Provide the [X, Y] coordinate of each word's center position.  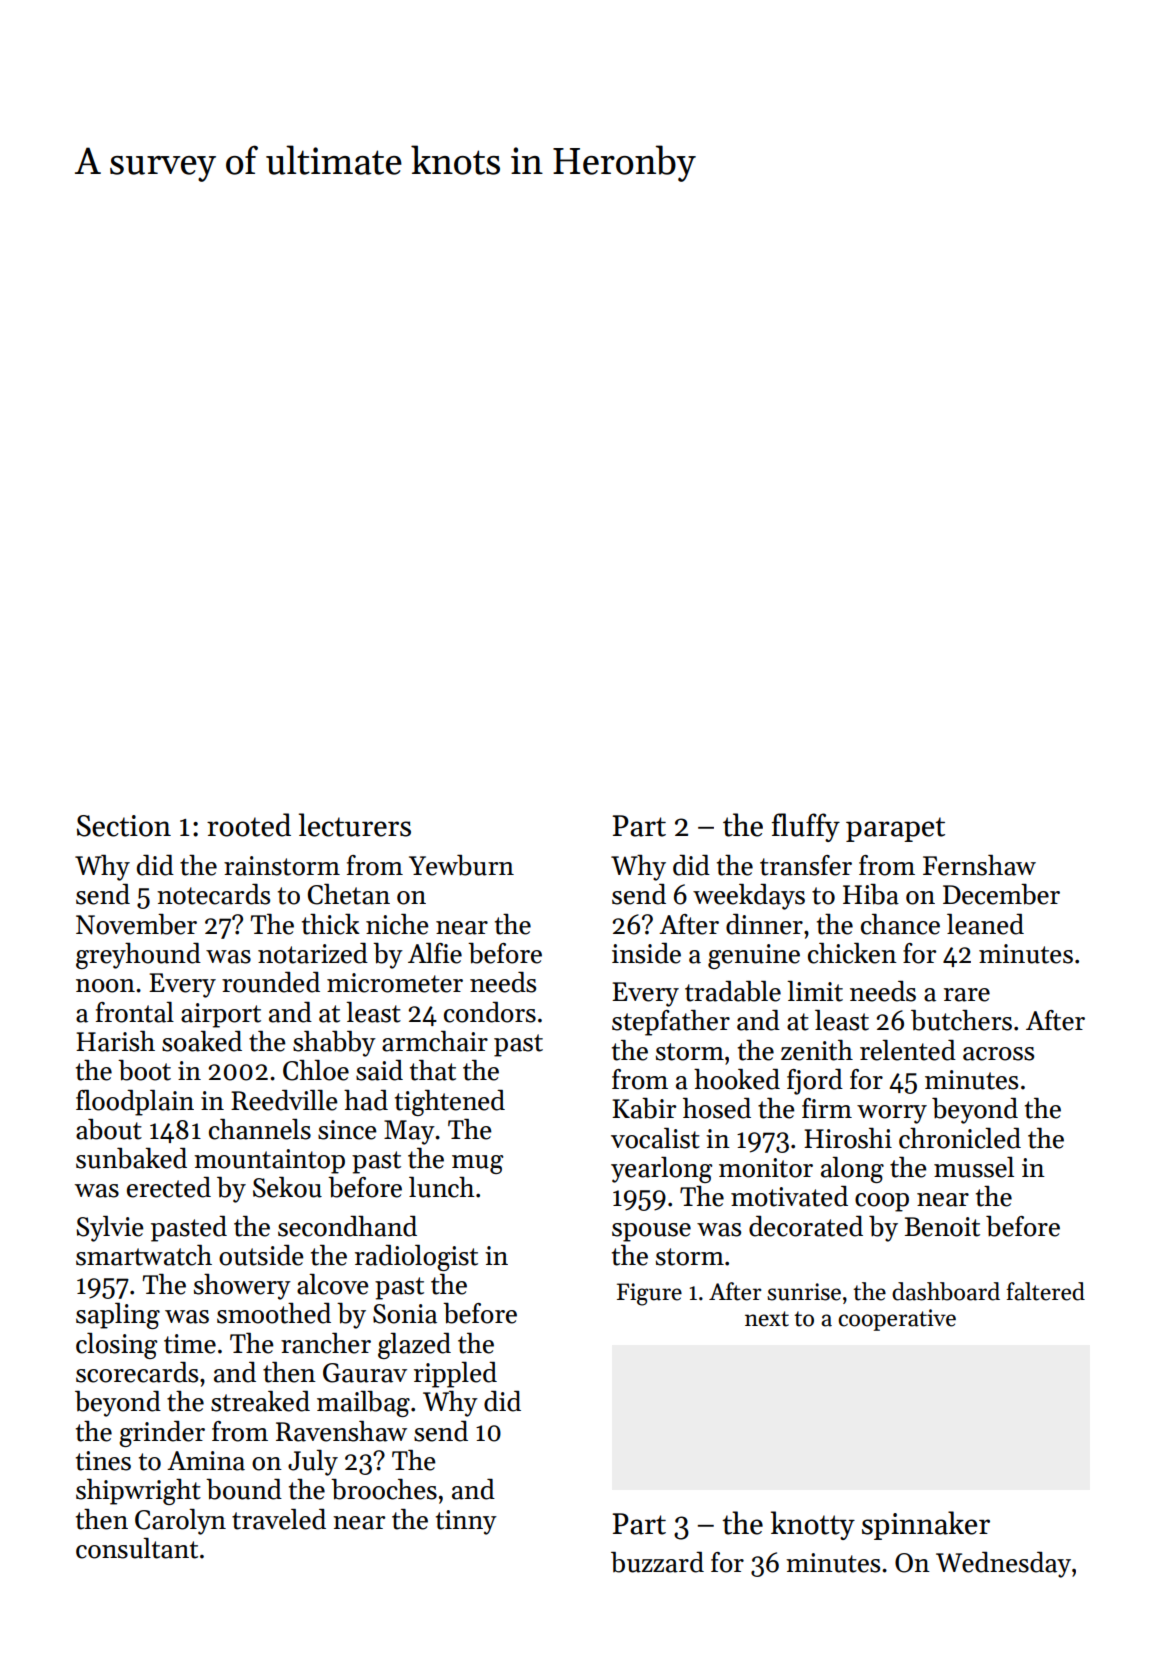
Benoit [942, 1227]
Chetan [349, 894]
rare [967, 995]
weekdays [749, 897]
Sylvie [110, 1229]
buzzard [657, 1562]
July [313, 1463]
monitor [766, 1168]
